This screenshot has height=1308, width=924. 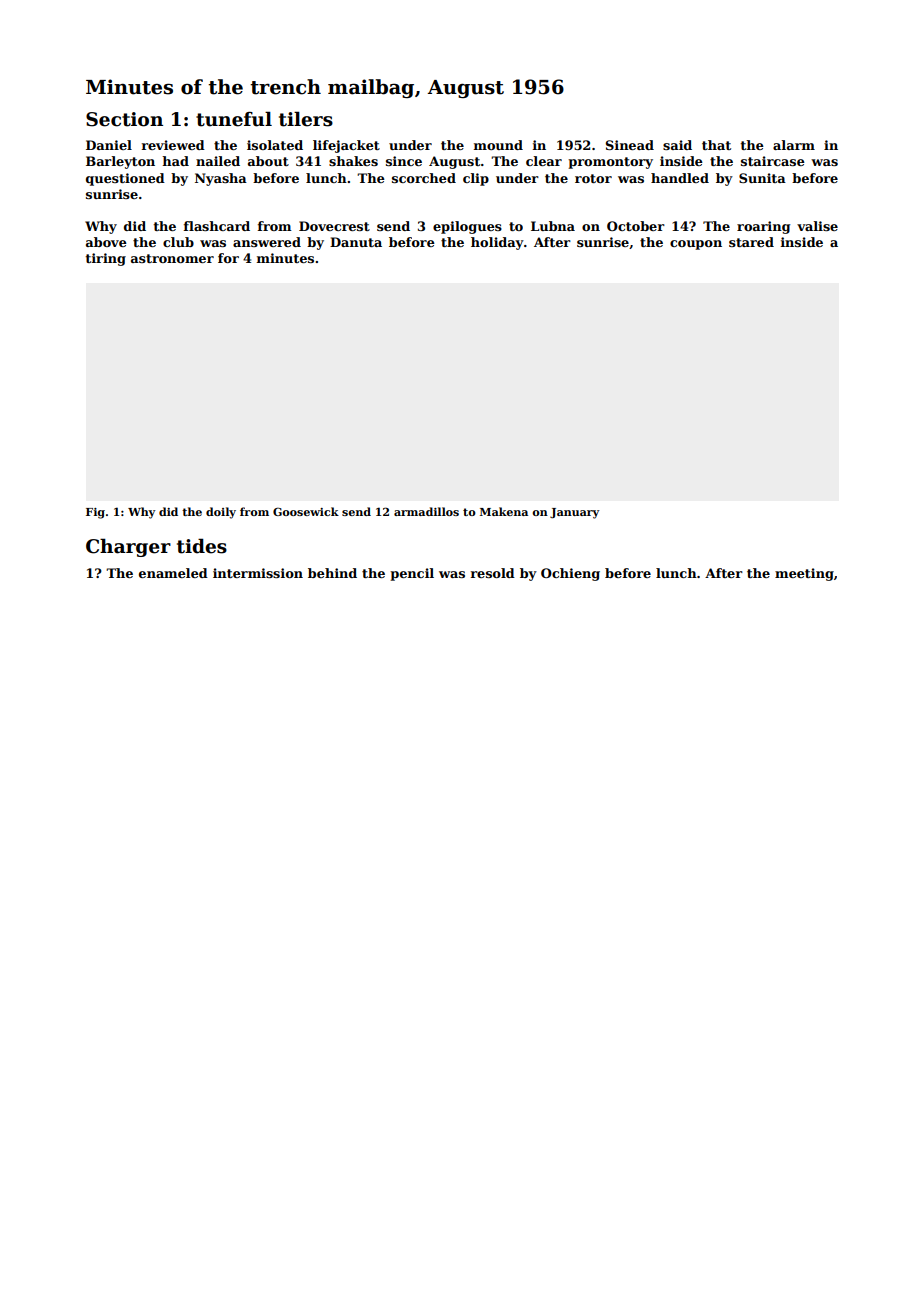 I want to click on said, so click(x=677, y=145).
